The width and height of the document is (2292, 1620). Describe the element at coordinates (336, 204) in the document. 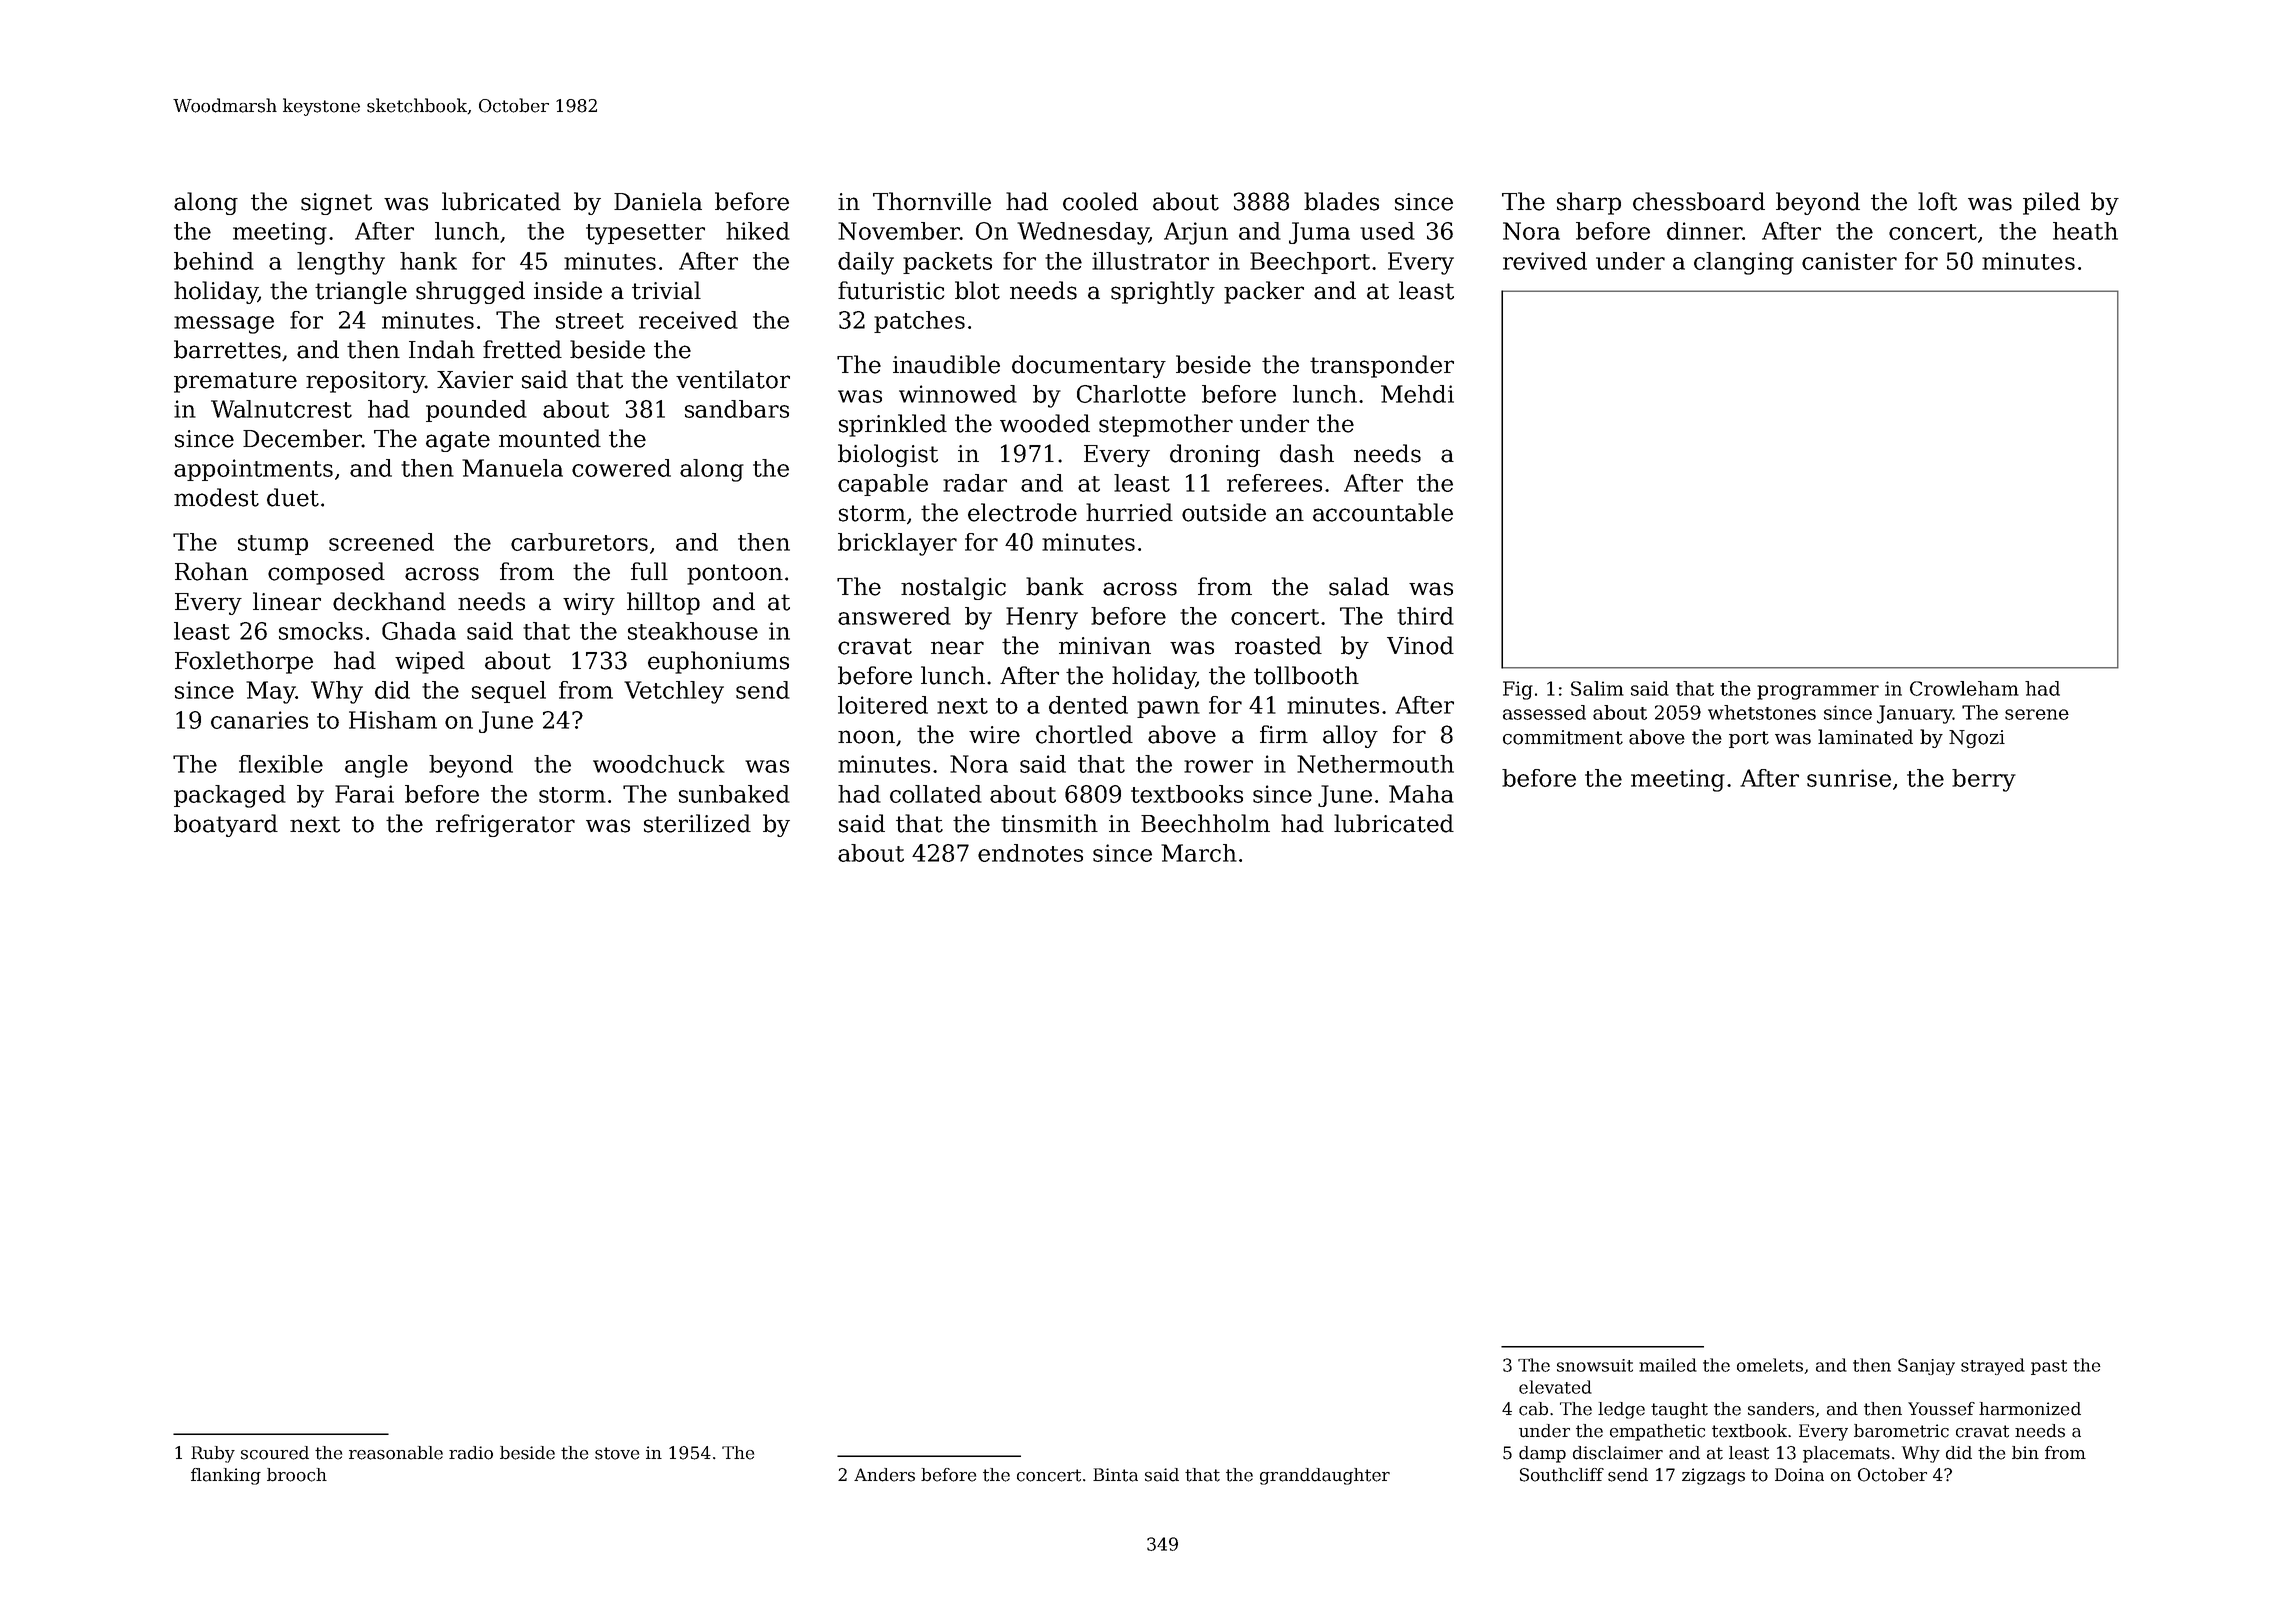

I see `signet` at that location.
